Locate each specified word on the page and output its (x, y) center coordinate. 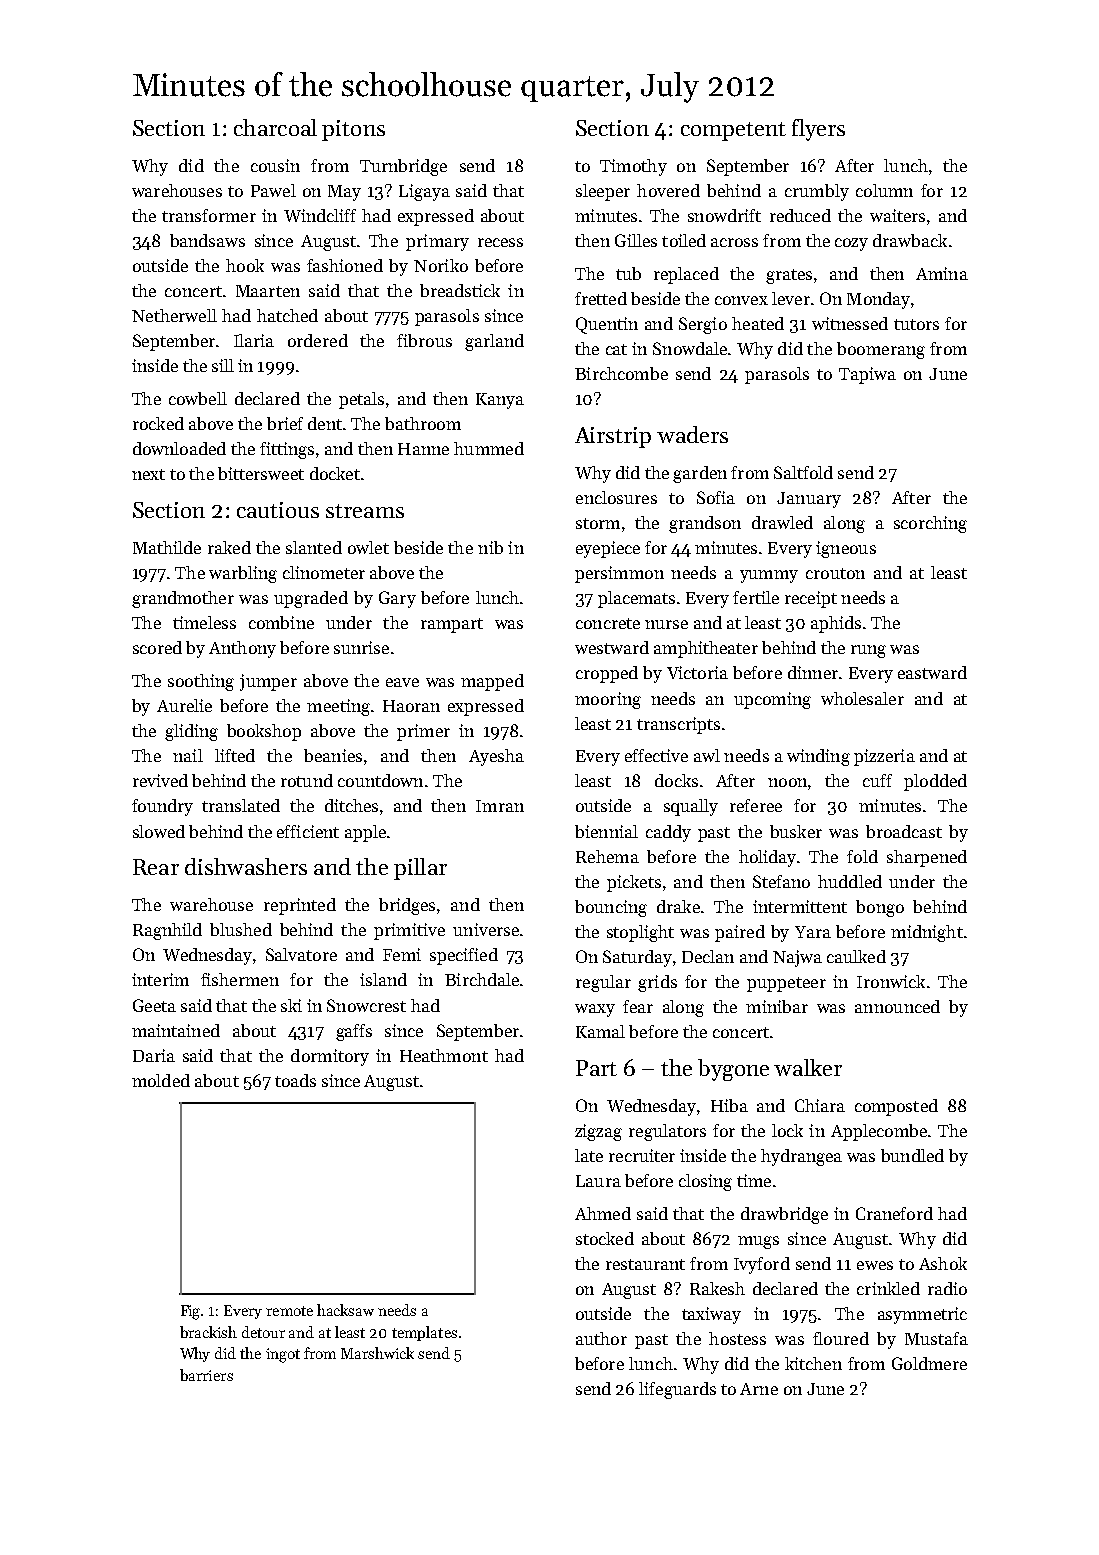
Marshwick (377, 1353)
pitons (353, 130)
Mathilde (167, 547)
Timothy (633, 167)
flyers (818, 130)
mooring (608, 700)
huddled (850, 881)
